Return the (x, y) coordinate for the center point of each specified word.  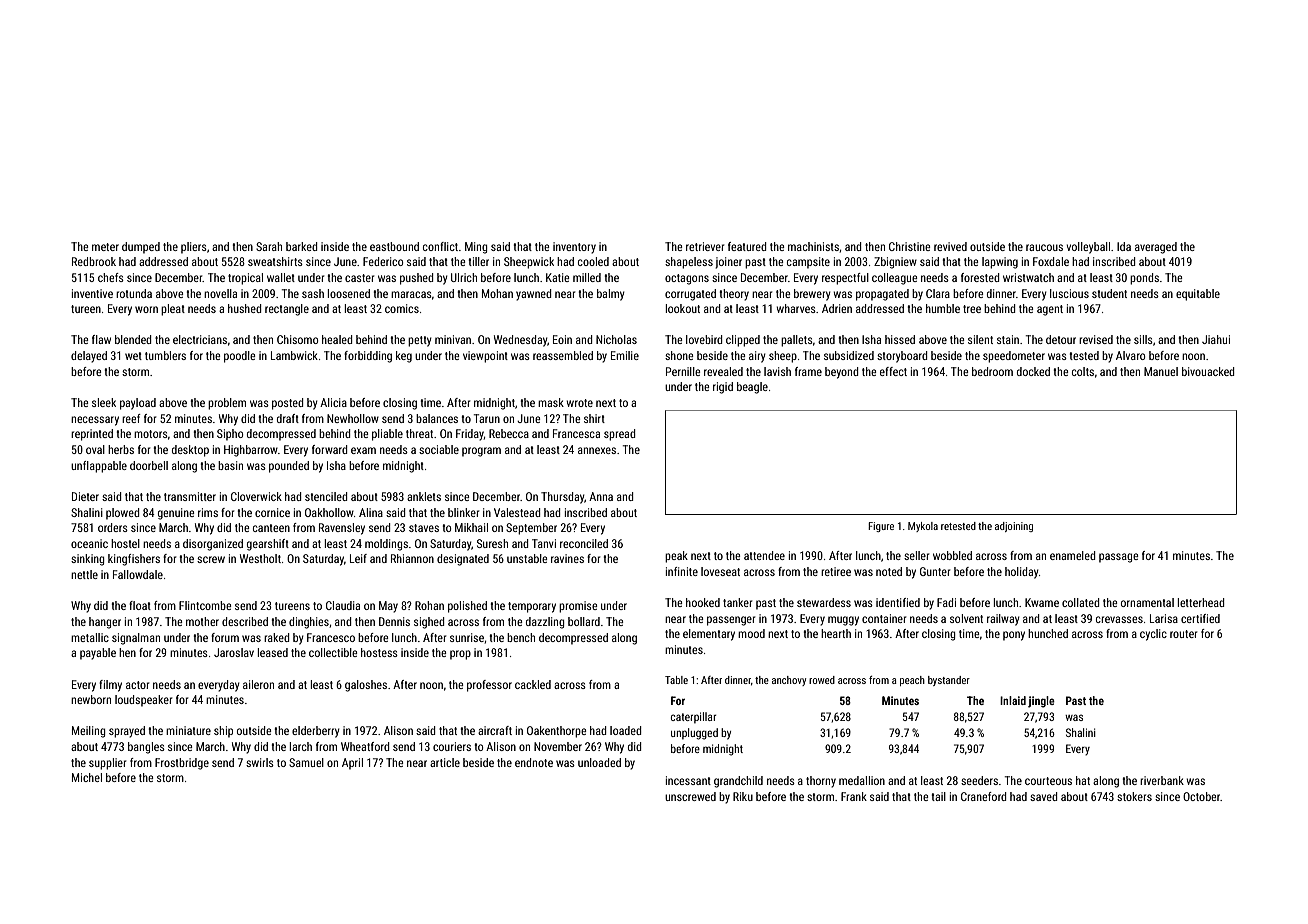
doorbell (149, 465)
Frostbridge (182, 764)
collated (1081, 602)
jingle (1041, 702)
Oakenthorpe (557, 732)
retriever (705, 246)
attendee (764, 555)
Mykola (923, 527)
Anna (601, 496)
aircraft (495, 730)
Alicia (333, 402)
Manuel (1161, 371)
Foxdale (1051, 261)
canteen (271, 528)
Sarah (269, 246)
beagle (752, 388)
